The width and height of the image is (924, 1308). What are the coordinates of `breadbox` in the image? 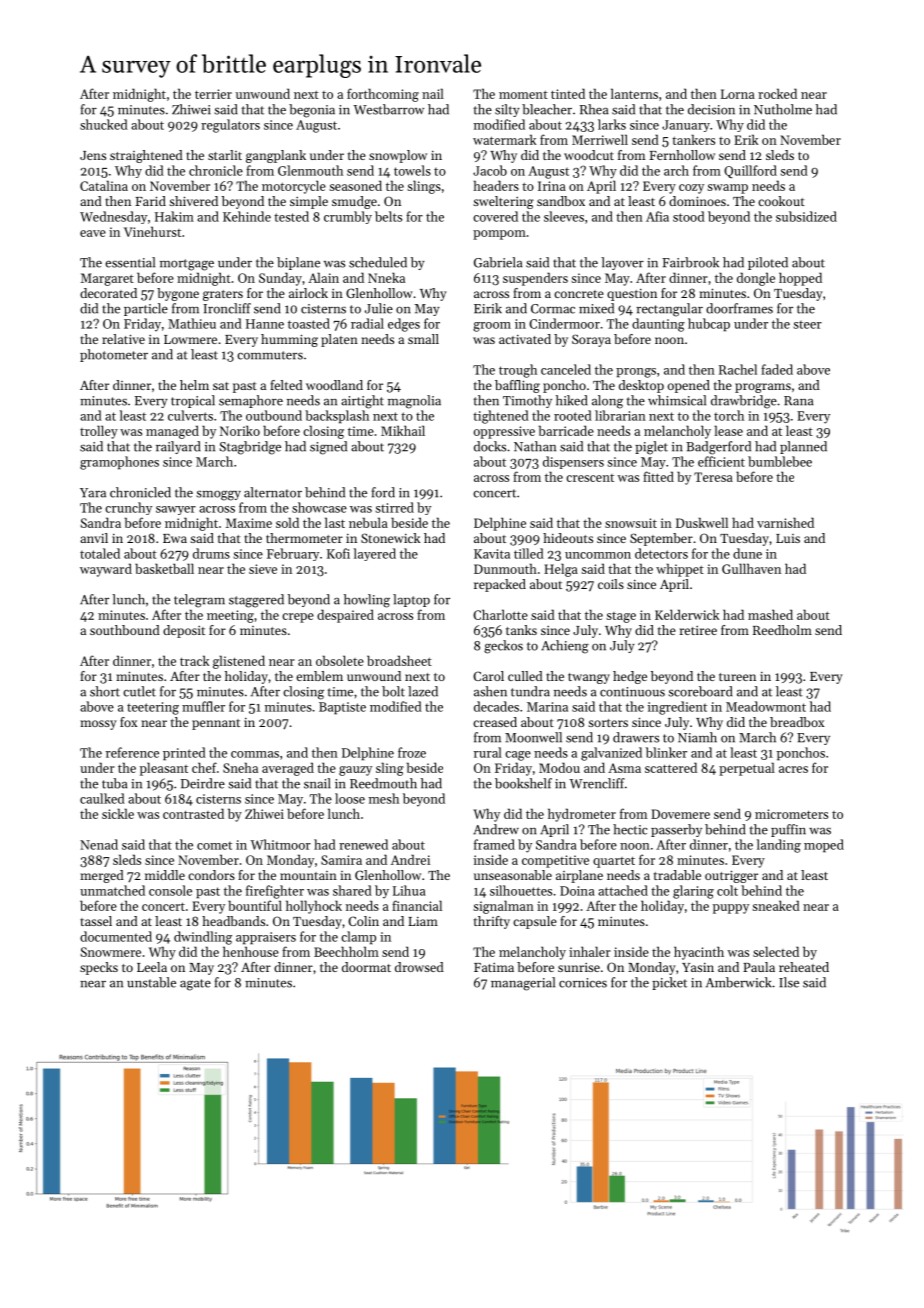 It's located at (797, 722).
